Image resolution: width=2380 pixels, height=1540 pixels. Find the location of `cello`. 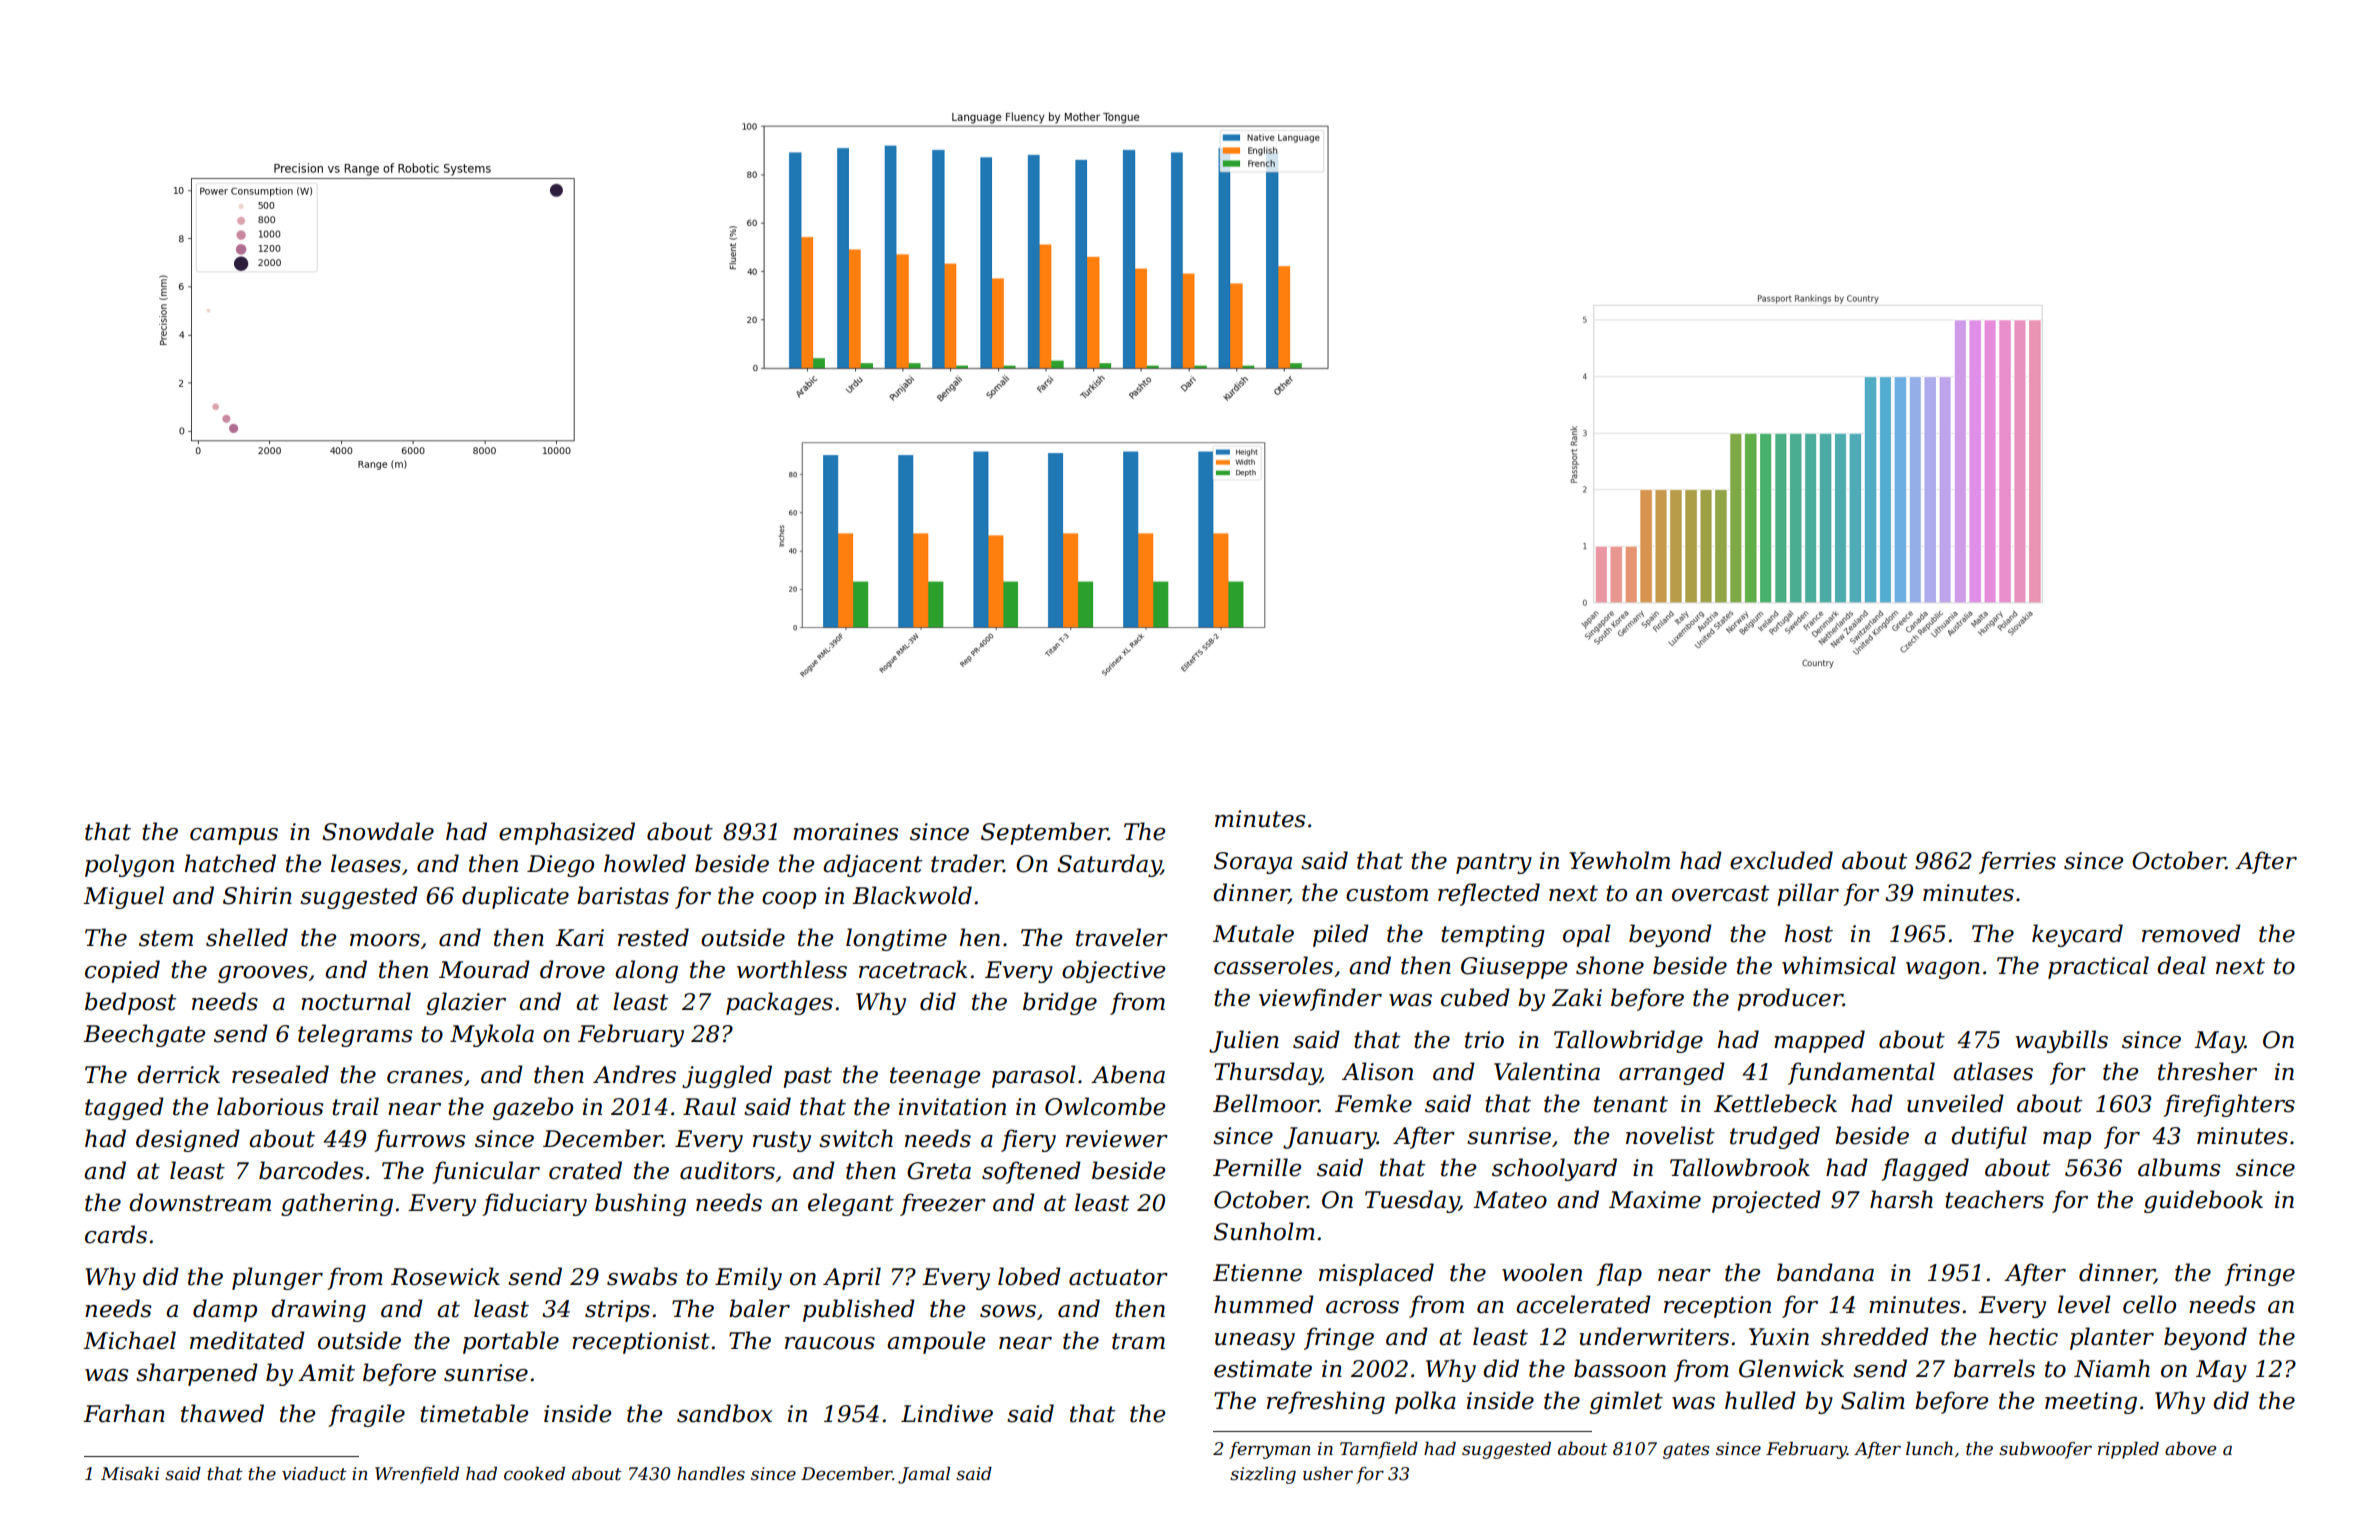

cello is located at coordinates (2149, 1304).
